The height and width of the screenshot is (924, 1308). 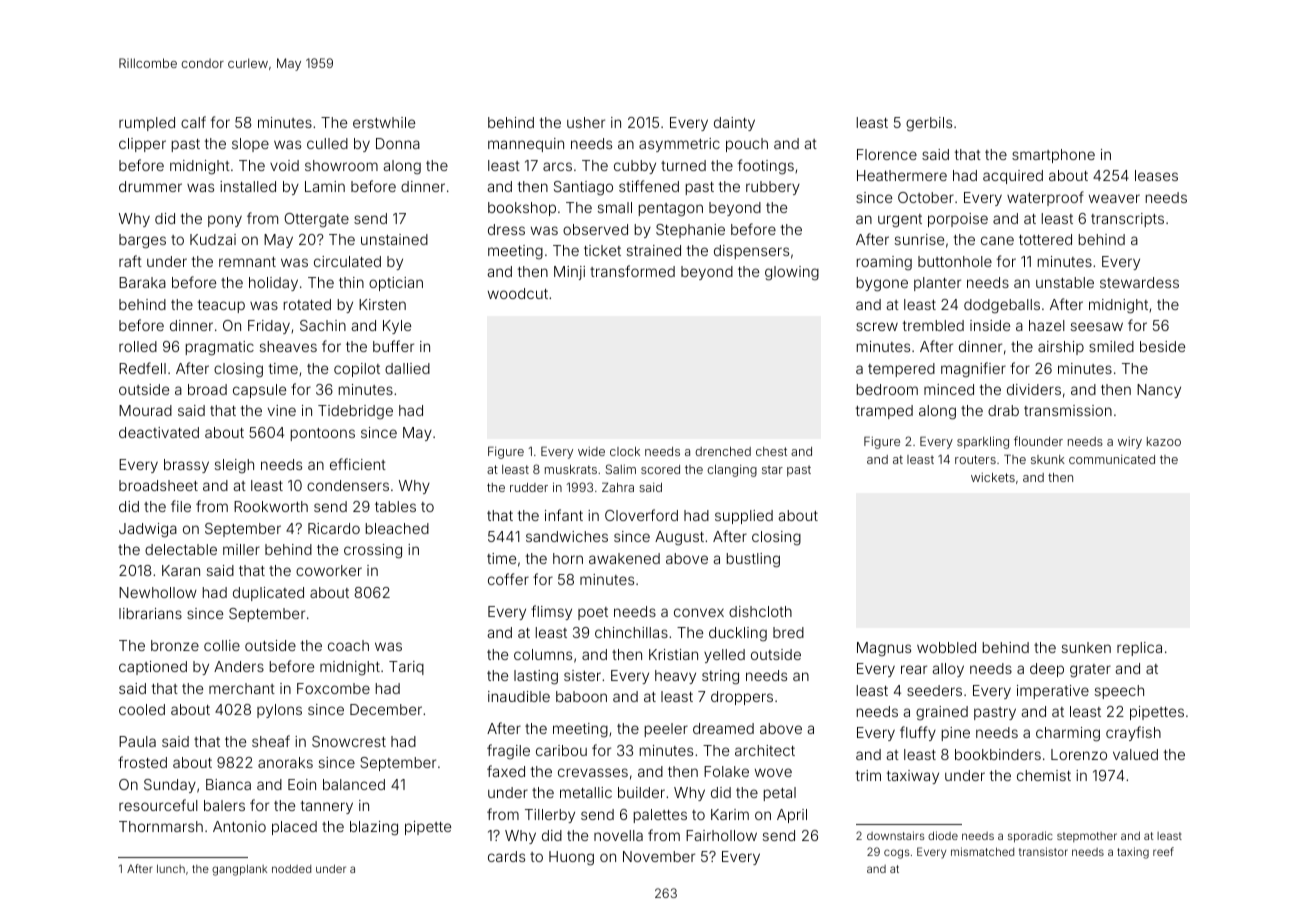 What do you see at coordinates (374, 828) in the screenshot?
I see `blazing` at bounding box center [374, 828].
